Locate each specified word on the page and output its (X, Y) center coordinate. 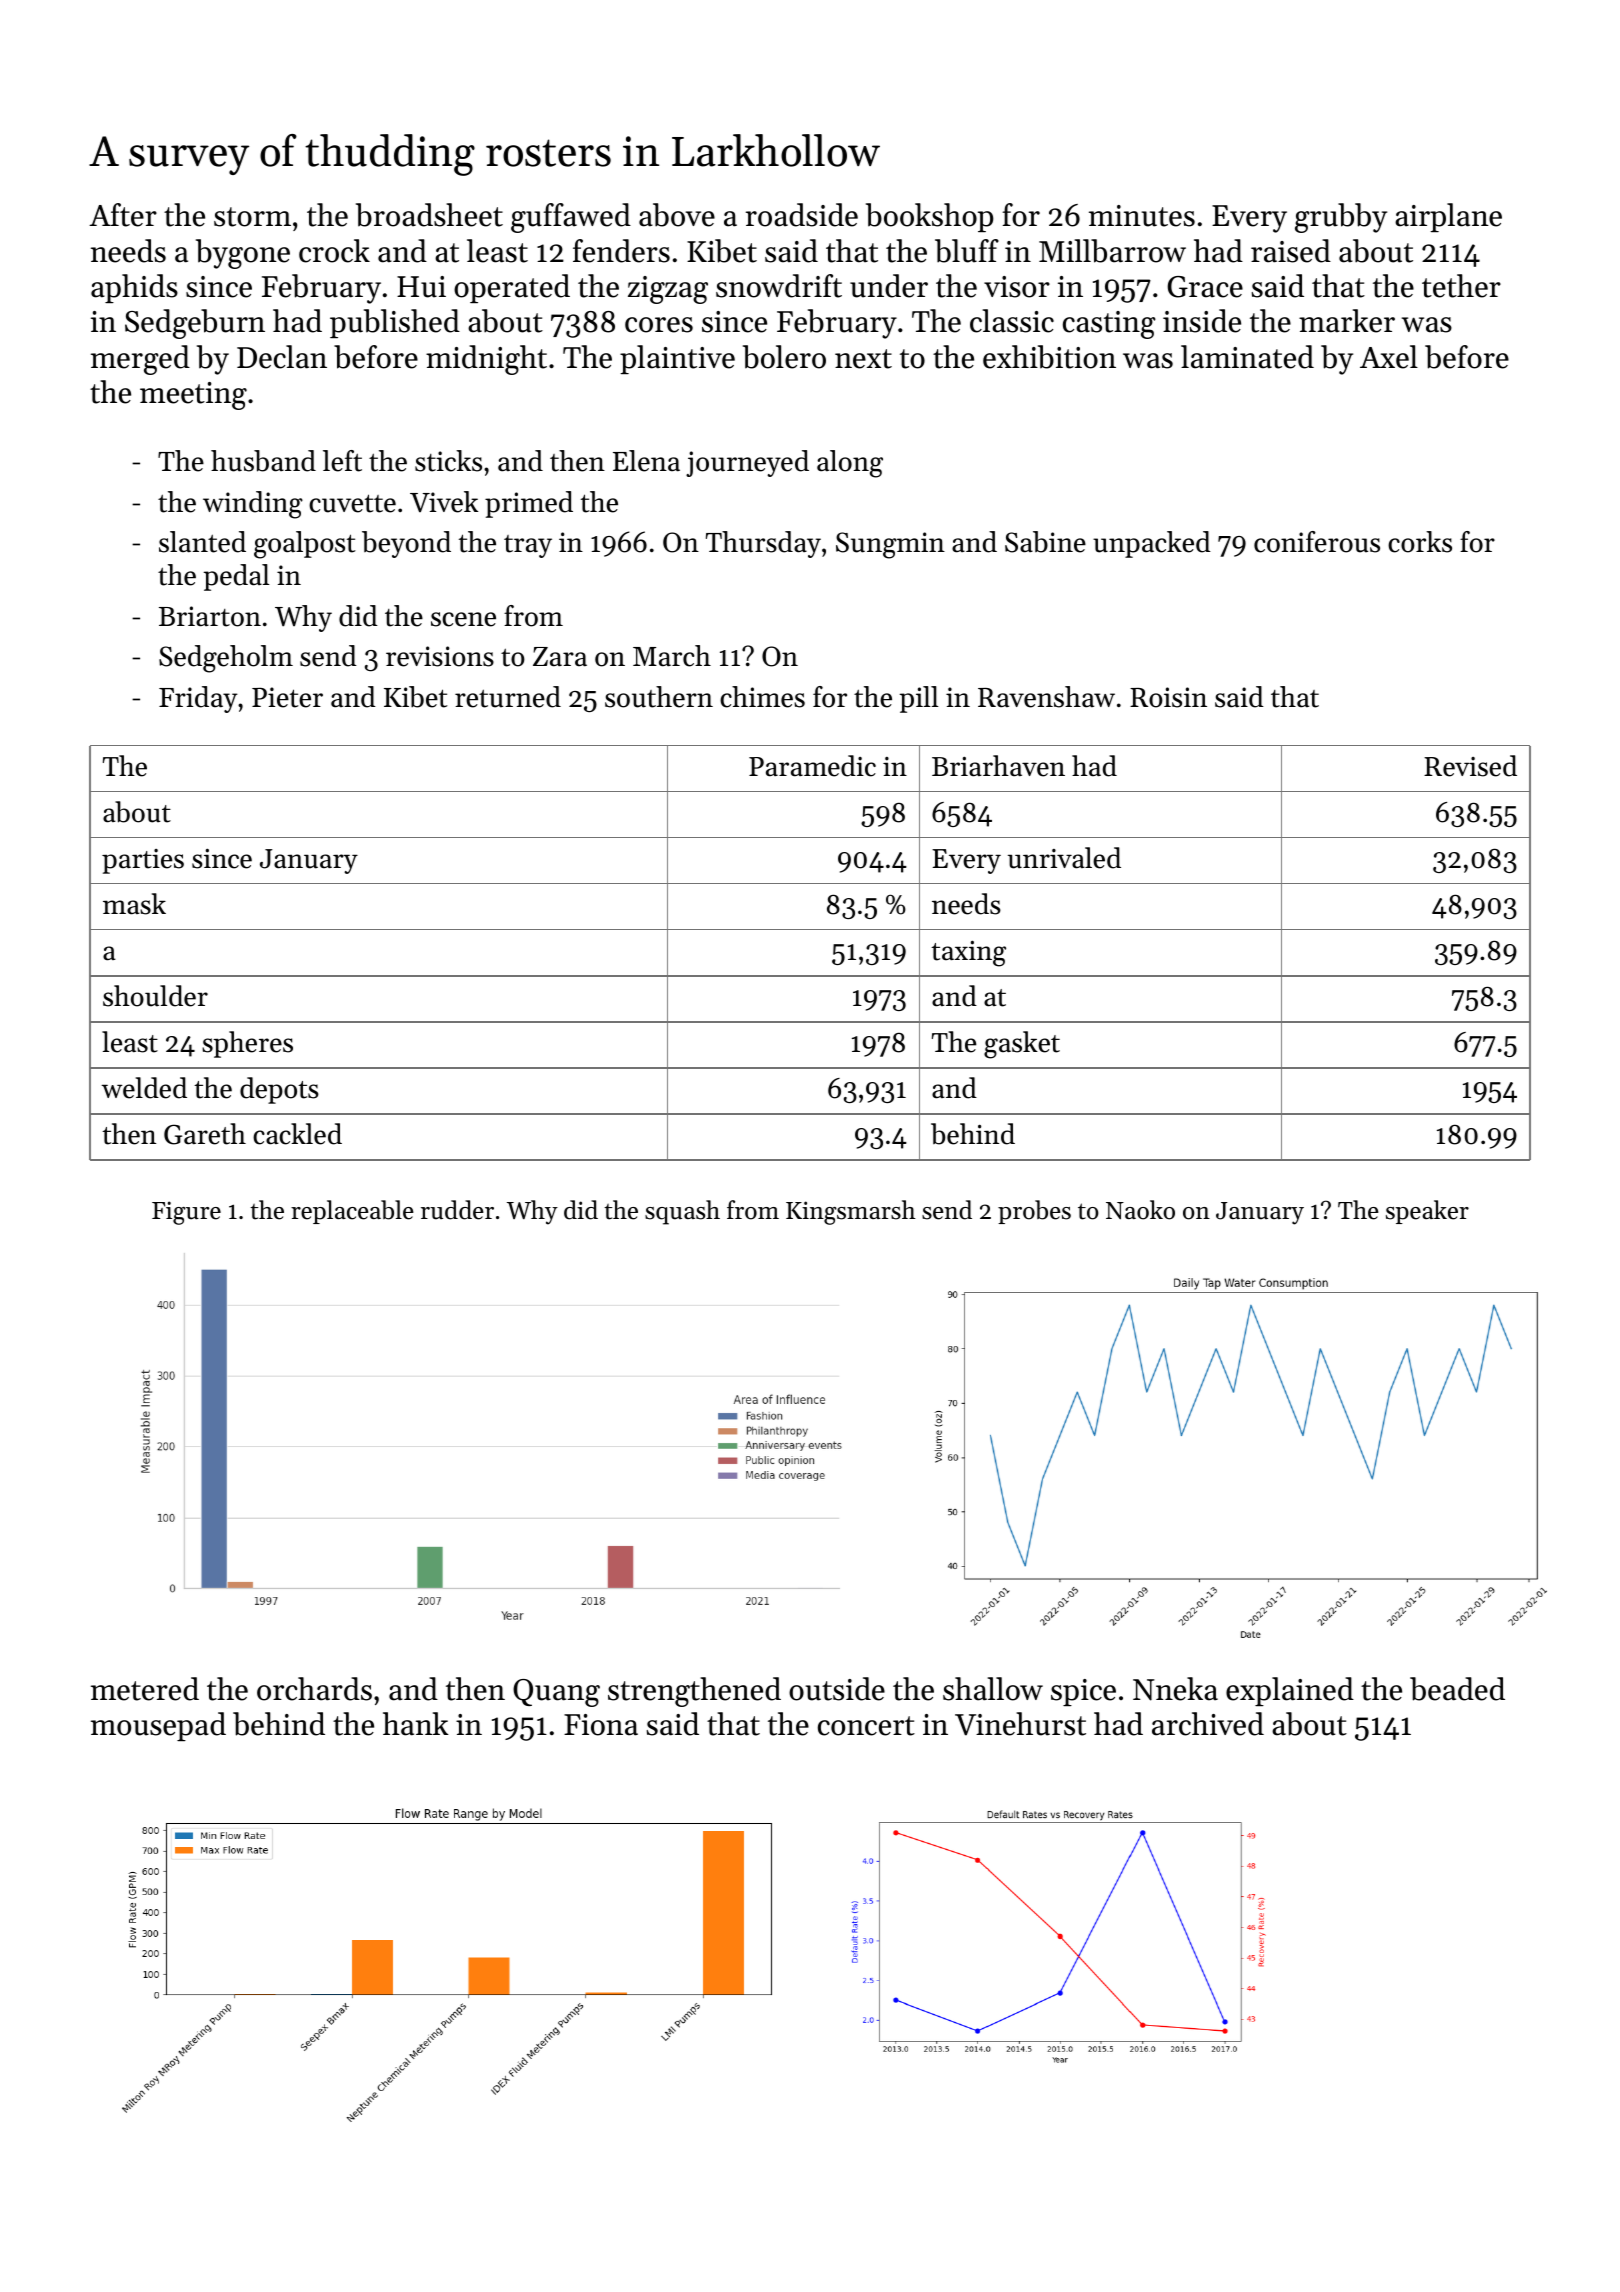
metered (145, 1689)
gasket (1022, 1045)
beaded (1457, 1689)
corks (1420, 542)
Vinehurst (1020, 1724)
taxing (968, 954)
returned (508, 697)
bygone (243, 254)
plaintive (677, 359)
